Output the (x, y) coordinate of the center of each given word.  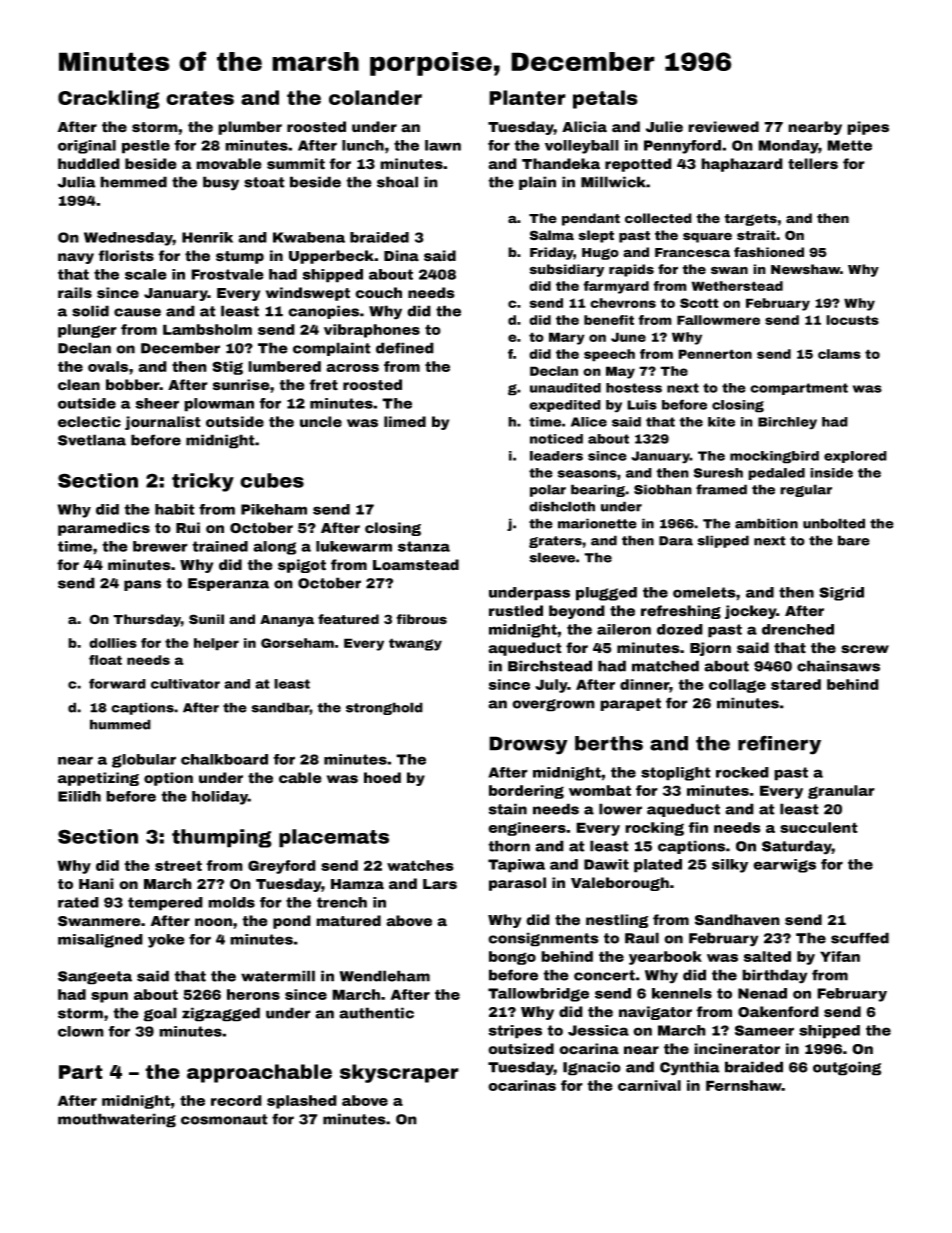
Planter (527, 97)
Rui (188, 527)
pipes (868, 128)
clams (839, 354)
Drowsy (528, 745)
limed (405, 422)
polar (548, 490)
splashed (302, 1102)
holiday (220, 798)
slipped (723, 541)
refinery (779, 745)
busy (221, 183)
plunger (87, 331)
